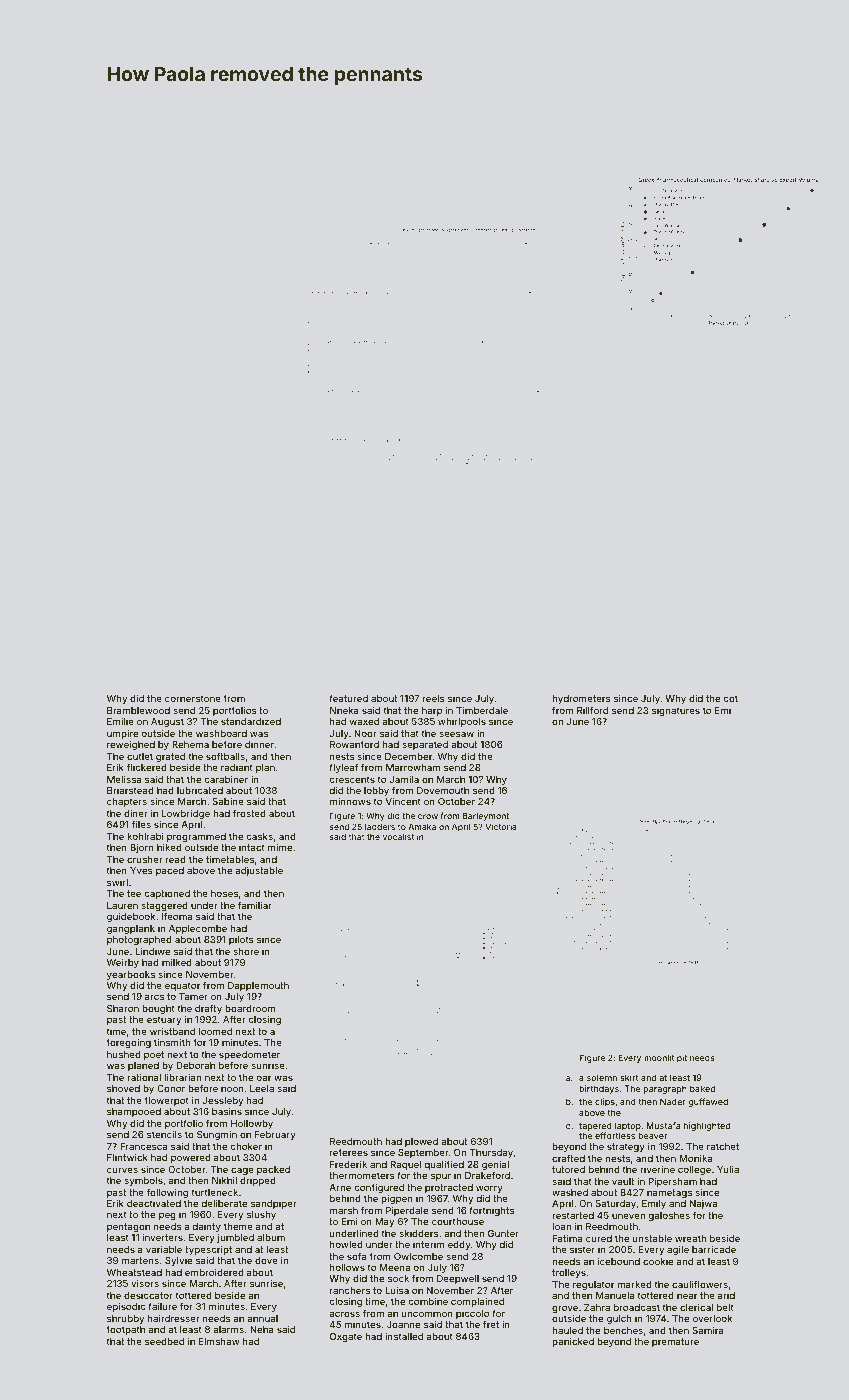  I want to click on pit, so click(682, 1058).
